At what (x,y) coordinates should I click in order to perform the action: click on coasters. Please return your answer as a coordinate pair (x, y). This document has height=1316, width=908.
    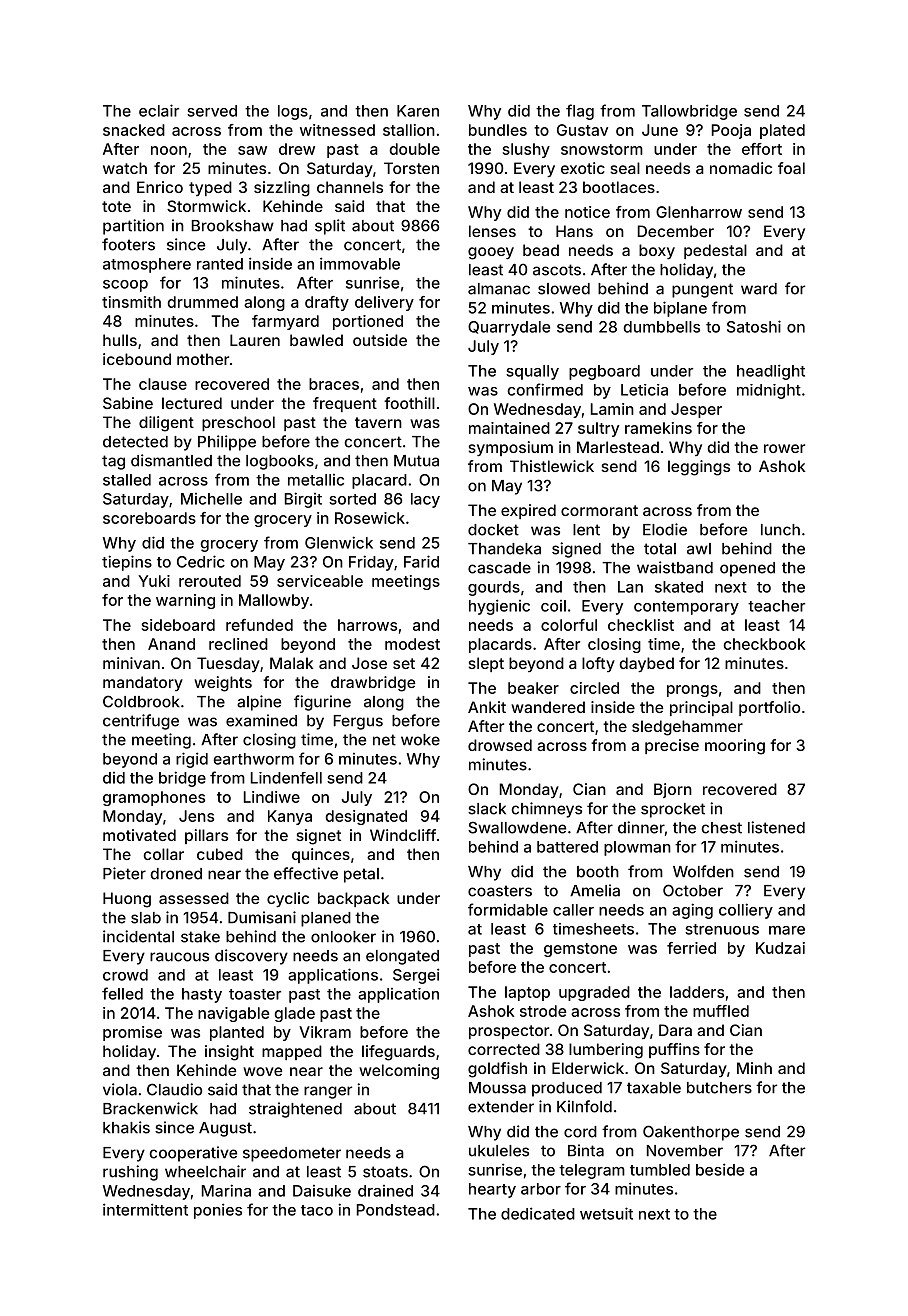
    Looking at the image, I should click on (500, 891).
